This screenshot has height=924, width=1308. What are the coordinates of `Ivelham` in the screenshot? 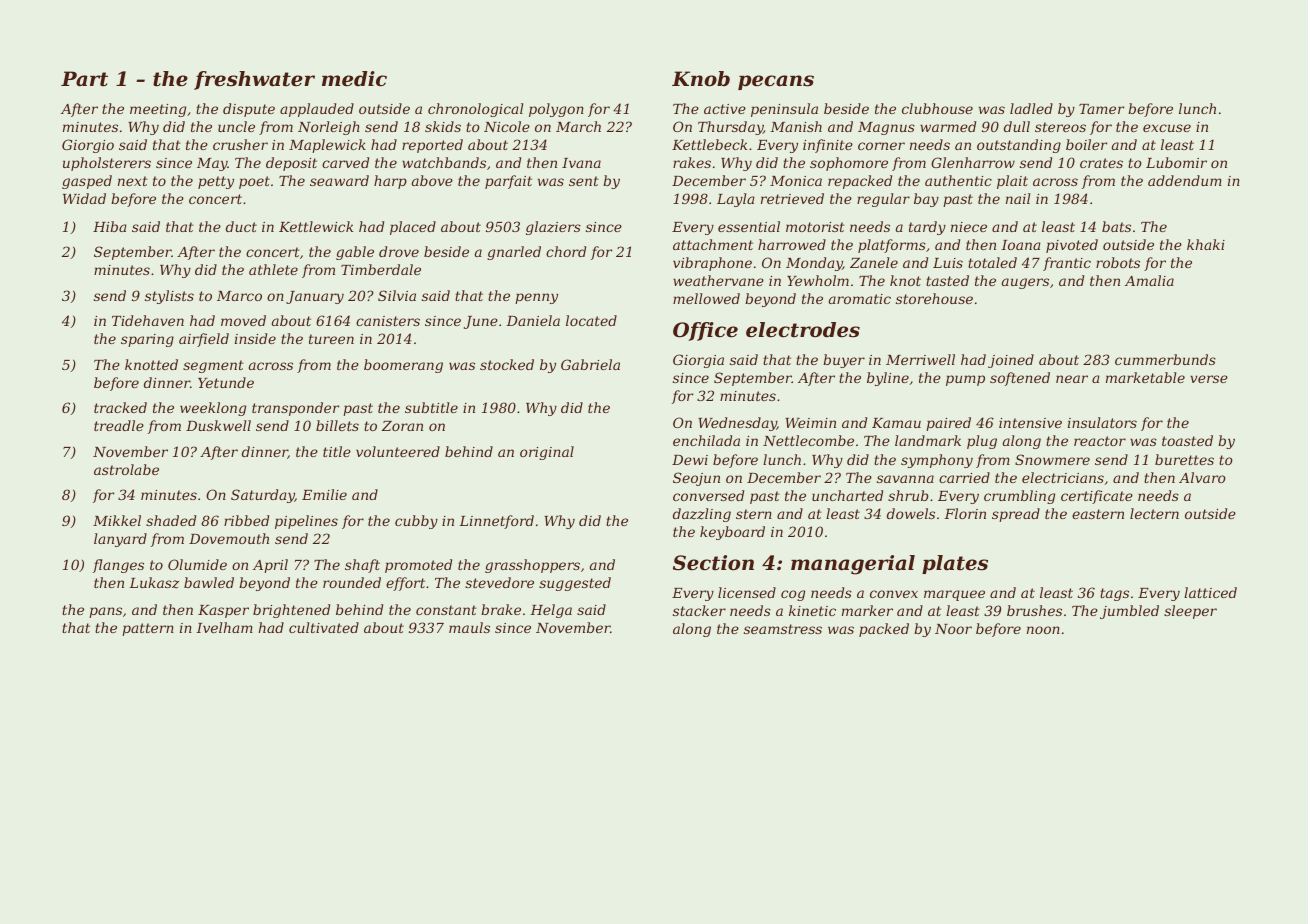 It's located at (224, 627).
